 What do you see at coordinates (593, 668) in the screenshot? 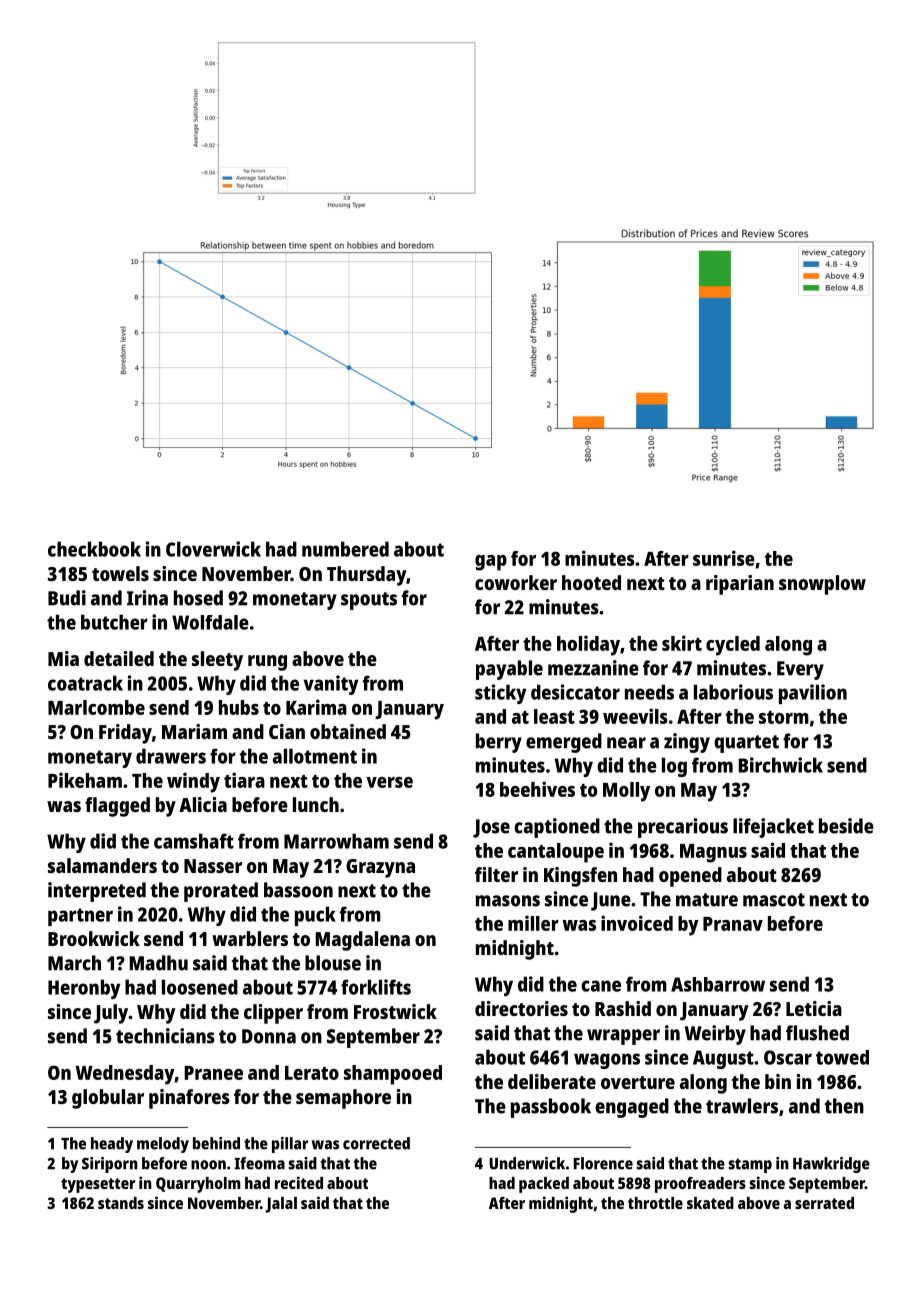
I see `mezzanine` at bounding box center [593, 668].
